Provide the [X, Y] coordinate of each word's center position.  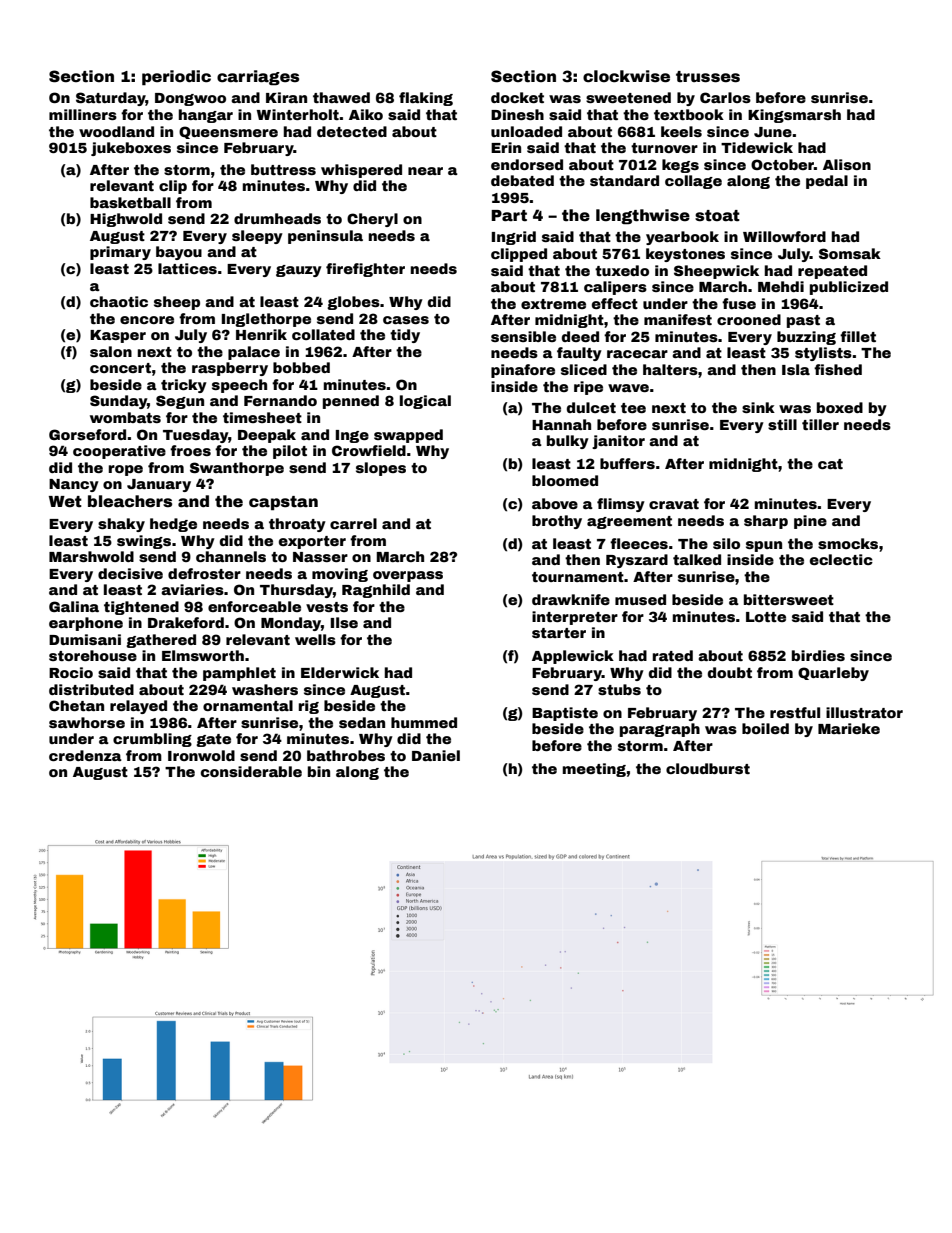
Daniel [436, 755]
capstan [283, 503]
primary [120, 253]
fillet [858, 336]
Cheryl [372, 220]
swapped [408, 436]
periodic [176, 78]
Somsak [850, 253]
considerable [251, 771]
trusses [708, 77]
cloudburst [708, 768]
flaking [426, 99]
